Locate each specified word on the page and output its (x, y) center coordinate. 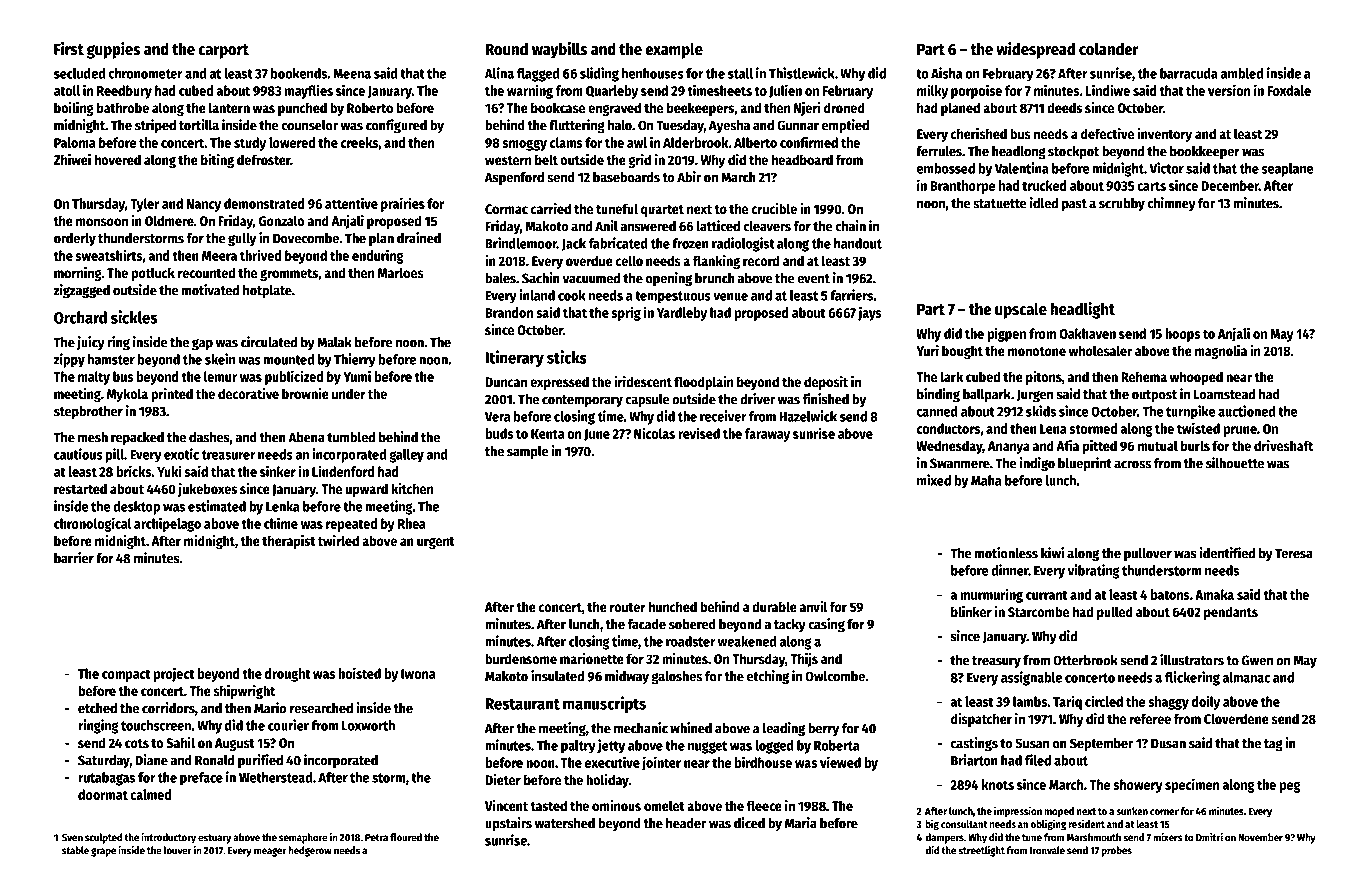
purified (260, 761)
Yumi (357, 376)
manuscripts (604, 704)
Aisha (946, 73)
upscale (1021, 310)
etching (768, 677)
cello (629, 260)
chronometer (146, 73)
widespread (1035, 50)
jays (870, 313)
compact (126, 675)
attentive (351, 203)
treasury (996, 662)
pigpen (1006, 334)
